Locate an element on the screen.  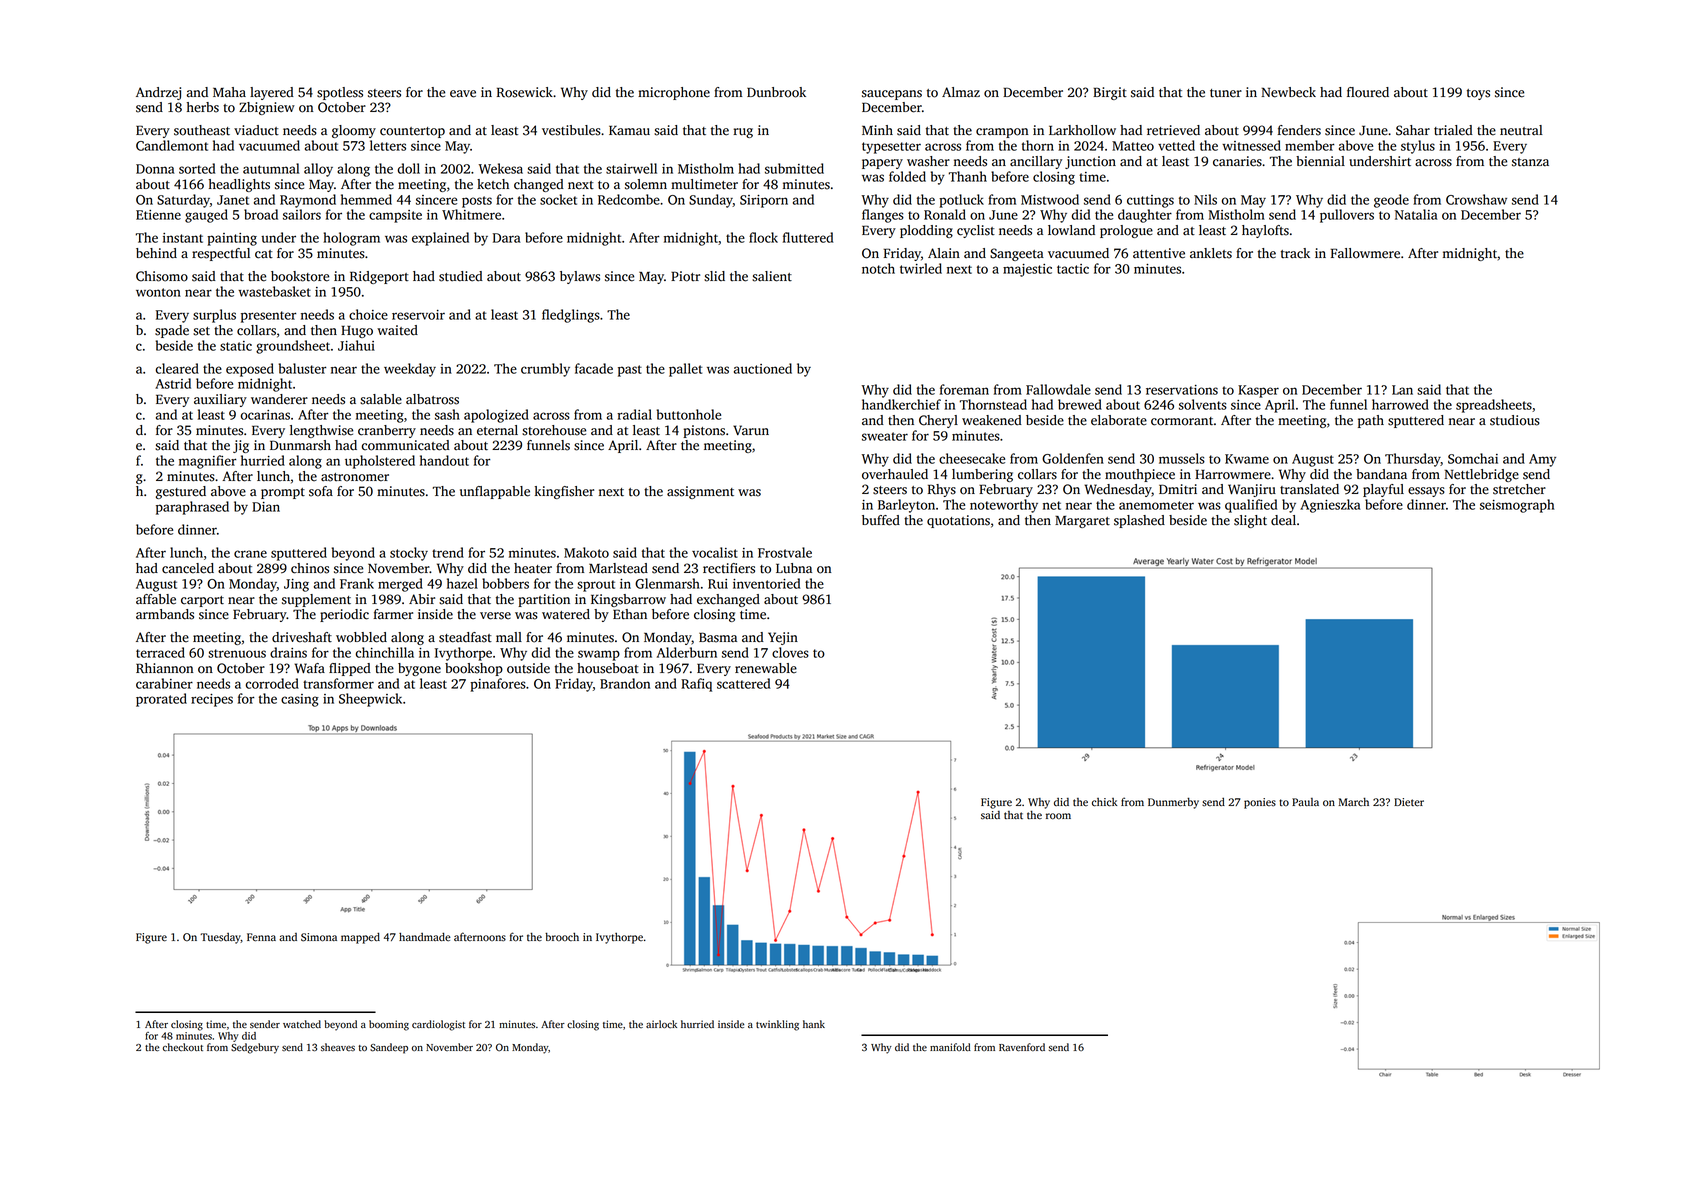
bygone is located at coordinates (419, 669).
